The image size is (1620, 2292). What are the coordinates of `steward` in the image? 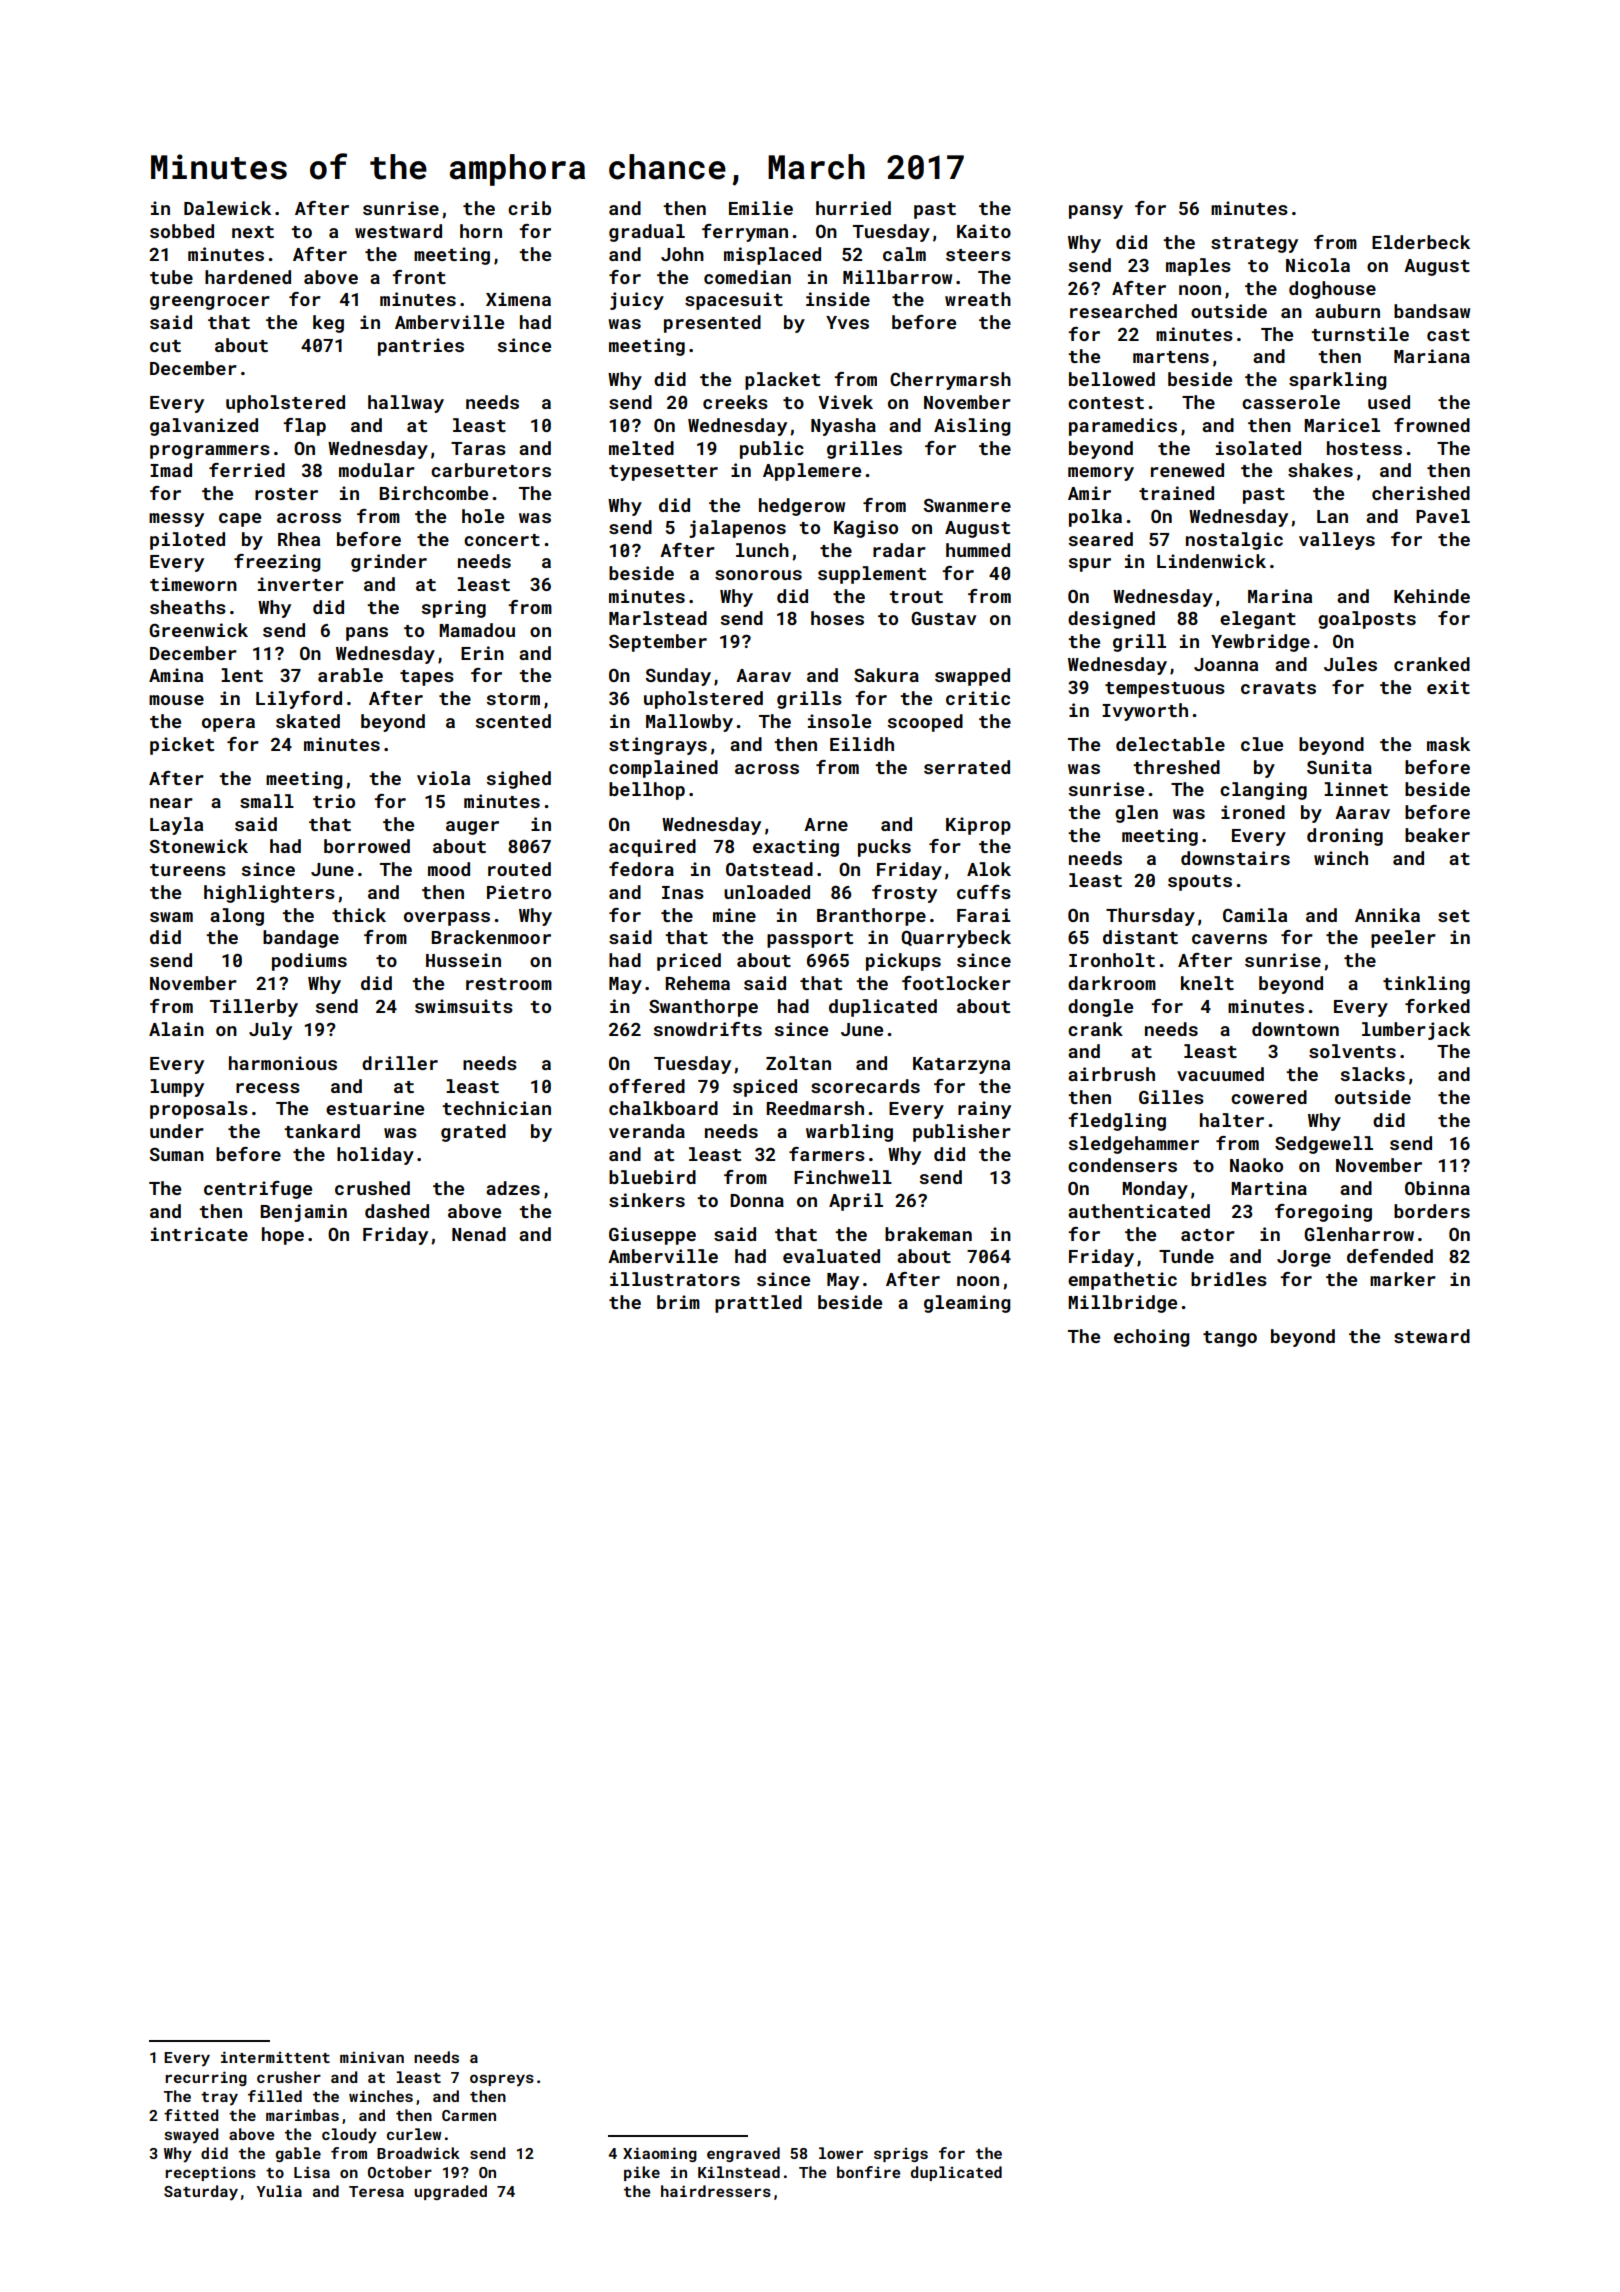 It's located at (1432, 1336).
